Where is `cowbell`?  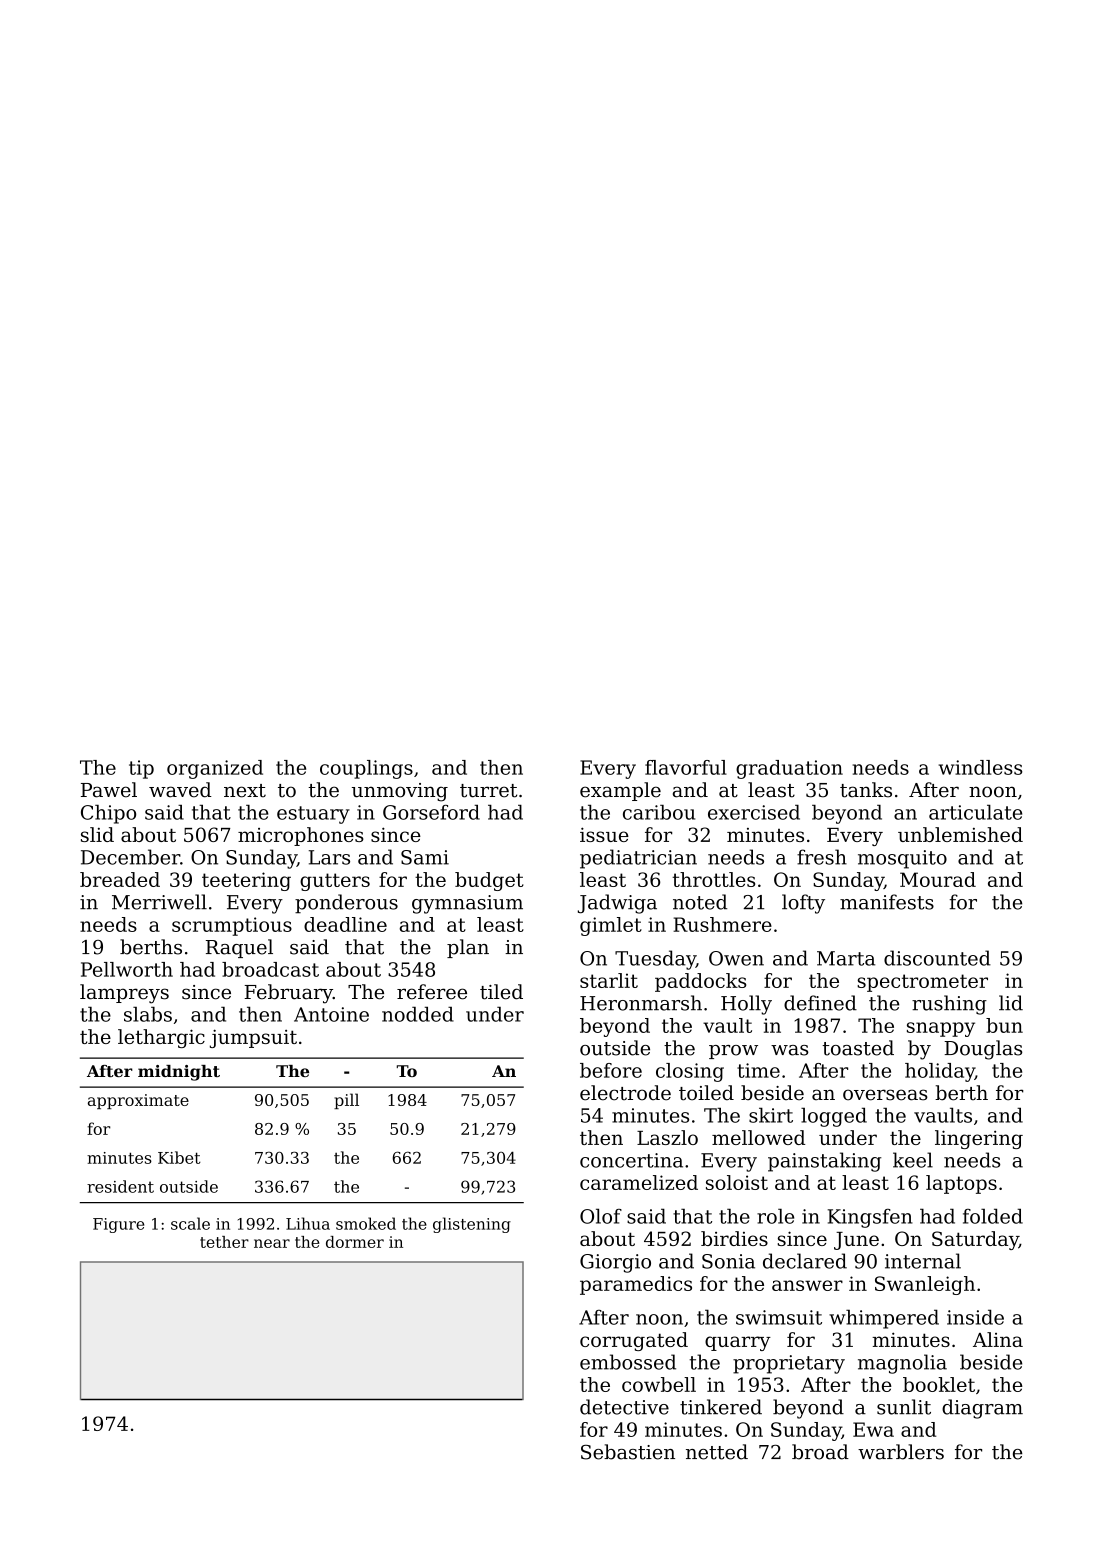 cowbell is located at coordinates (659, 1384).
